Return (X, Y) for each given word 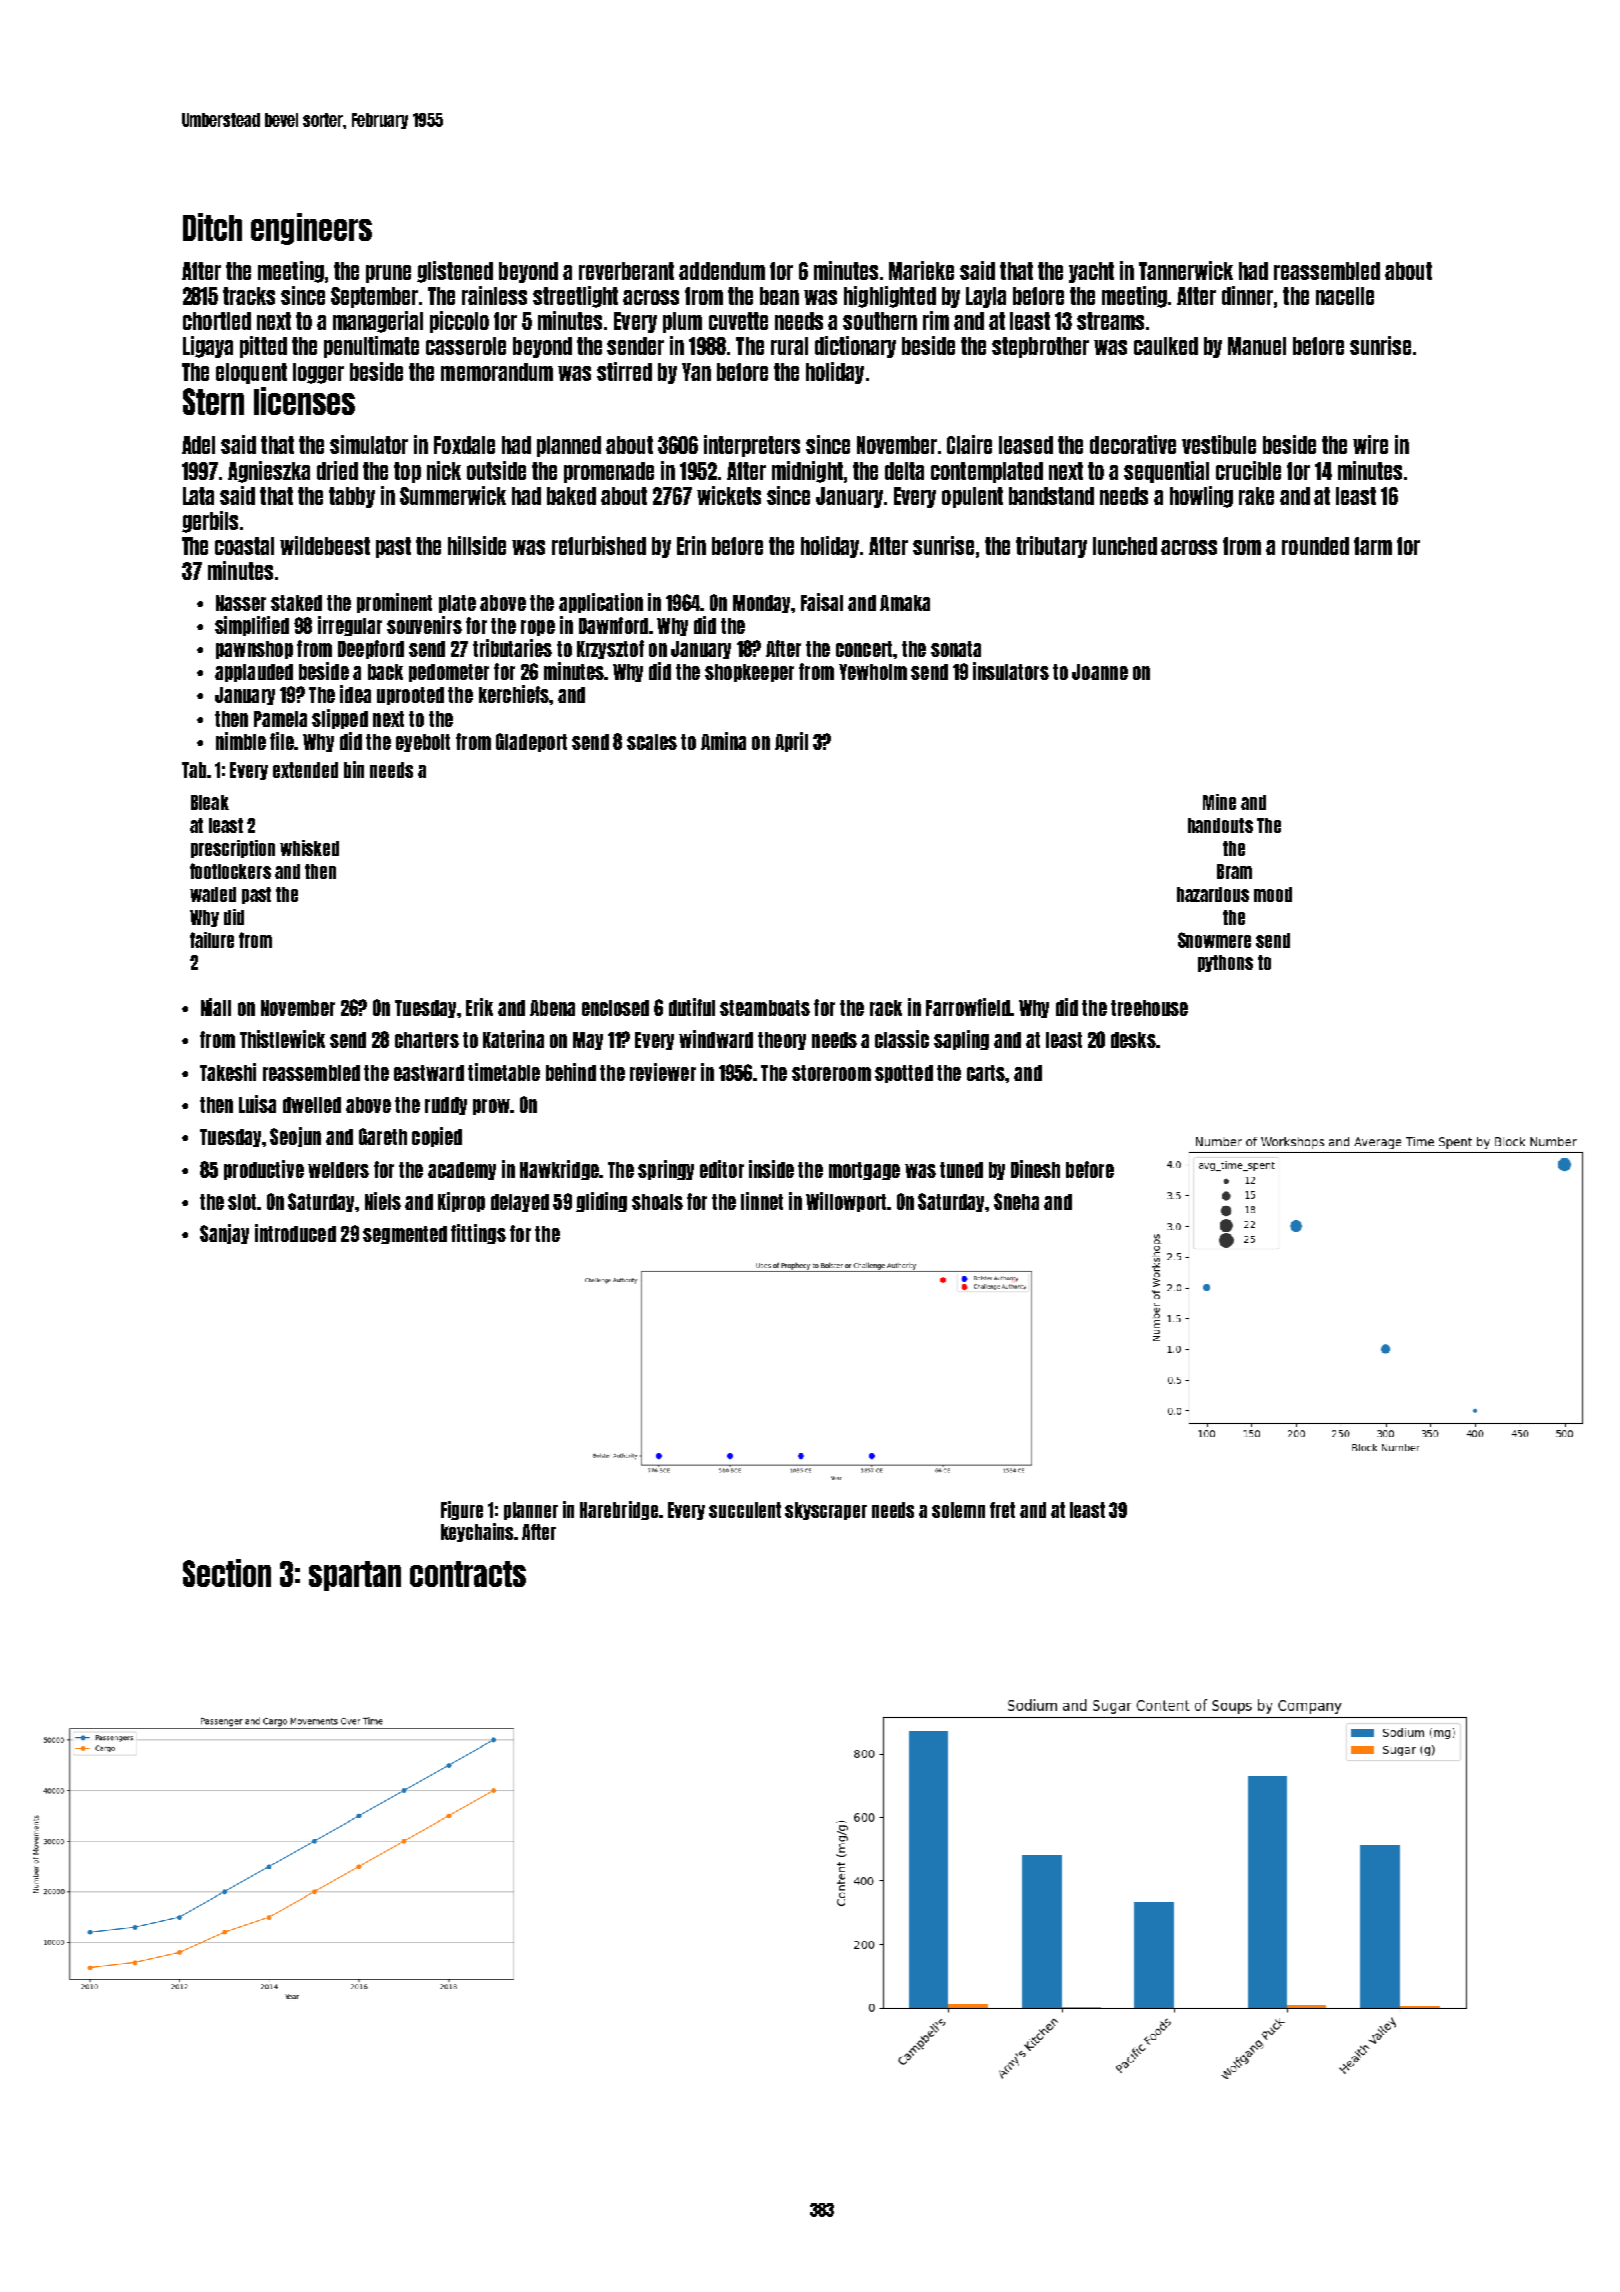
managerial (378, 322)
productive (264, 1170)
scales (652, 742)
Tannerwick (1186, 270)
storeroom (831, 1073)
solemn (958, 1510)
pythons (1225, 963)
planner (531, 1511)
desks (1133, 1040)
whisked (309, 848)
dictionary (855, 347)
